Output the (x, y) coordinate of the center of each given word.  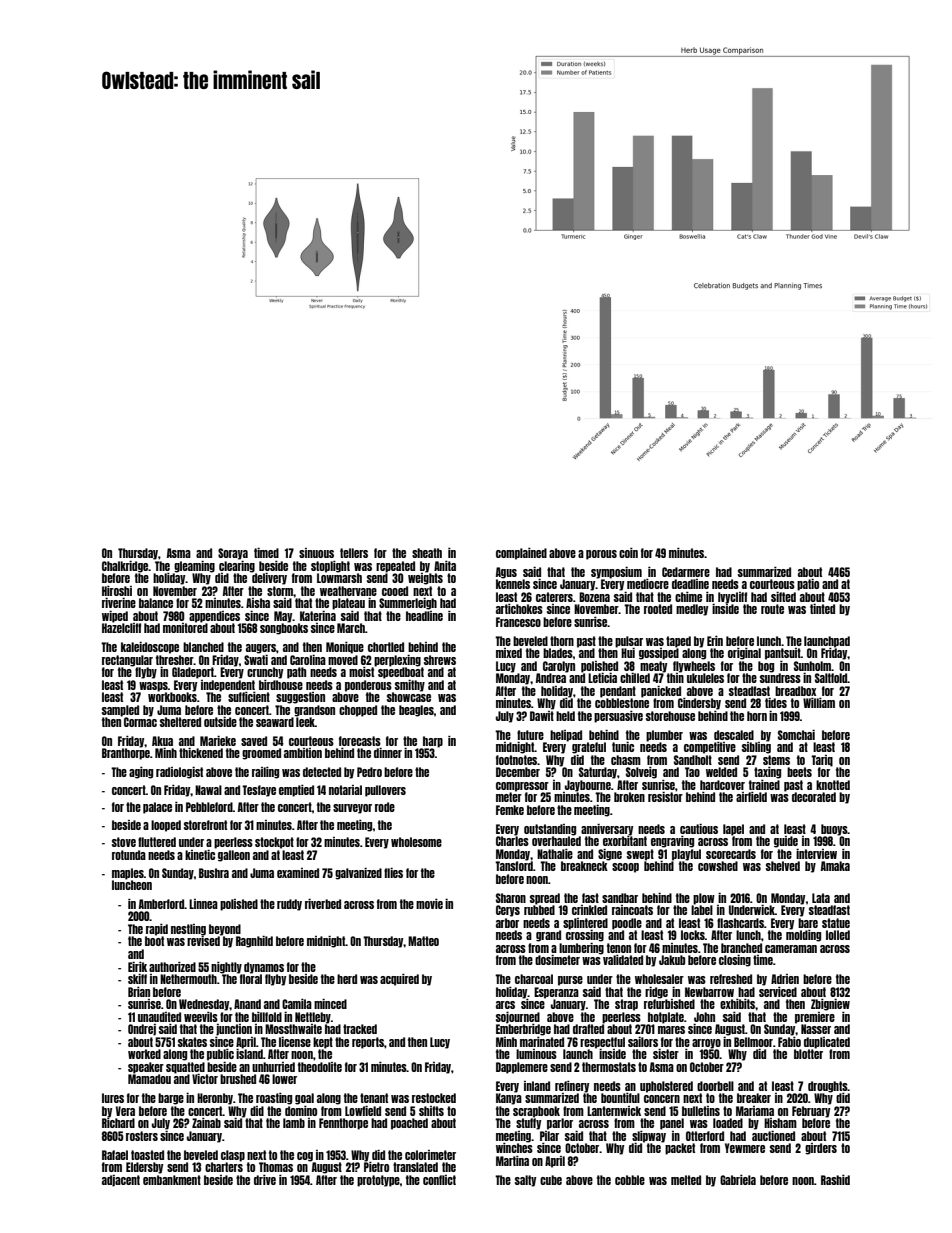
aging (141, 773)
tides (776, 703)
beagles (416, 711)
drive (265, 1180)
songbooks (284, 629)
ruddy (289, 905)
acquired (399, 980)
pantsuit (783, 654)
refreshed (731, 979)
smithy (410, 686)
